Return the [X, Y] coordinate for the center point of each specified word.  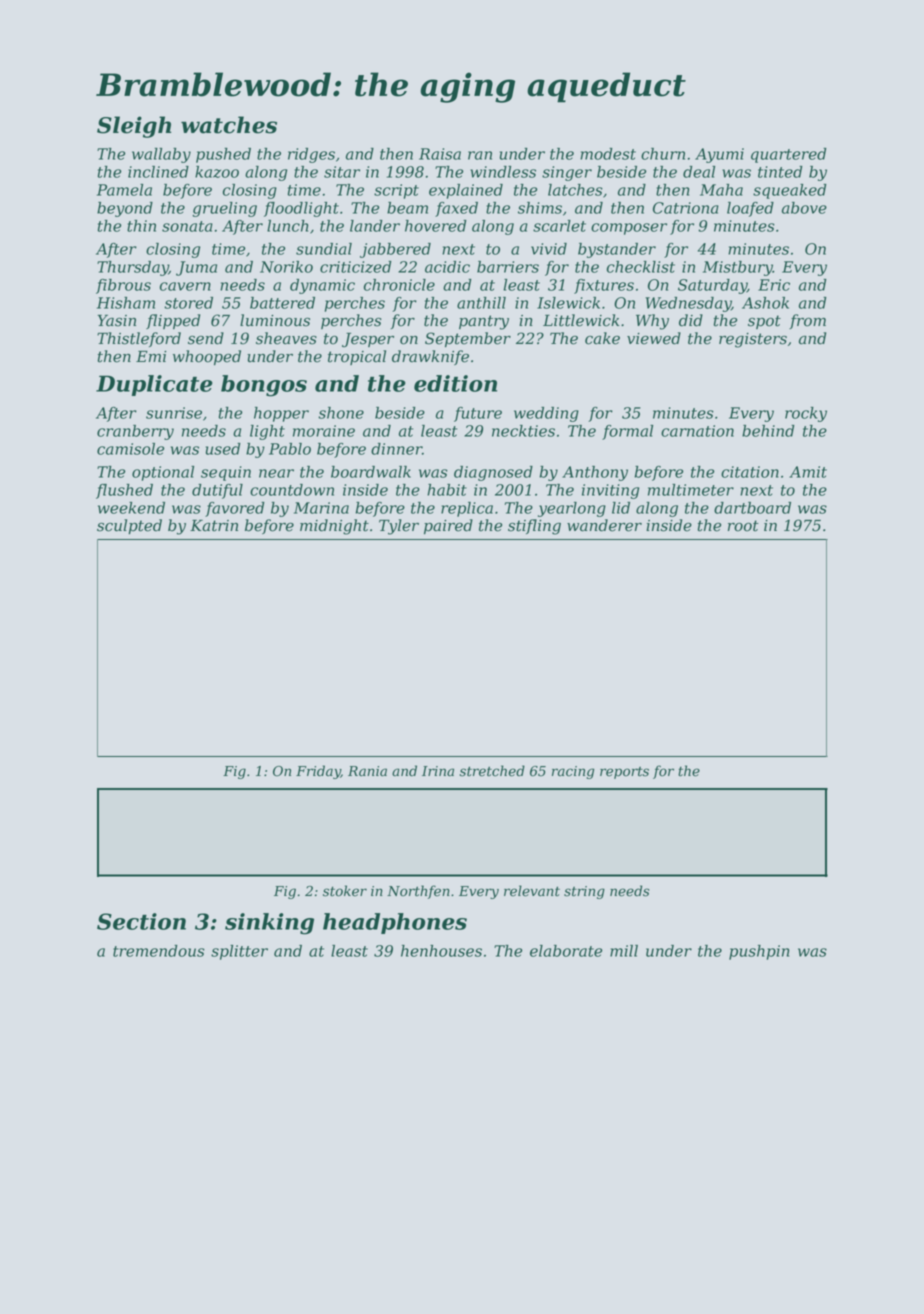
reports [624, 773]
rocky [806, 414]
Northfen [418, 892]
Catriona [686, 208]
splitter [239, 952]
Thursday [133, 268]
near [276, 473]
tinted [780, 172]
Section [141, 921]
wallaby [161, 155]
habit [447, 490]
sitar [342, 172]
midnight [334, 527]
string [584, 892]
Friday [318, 772]
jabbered [395, 250]
